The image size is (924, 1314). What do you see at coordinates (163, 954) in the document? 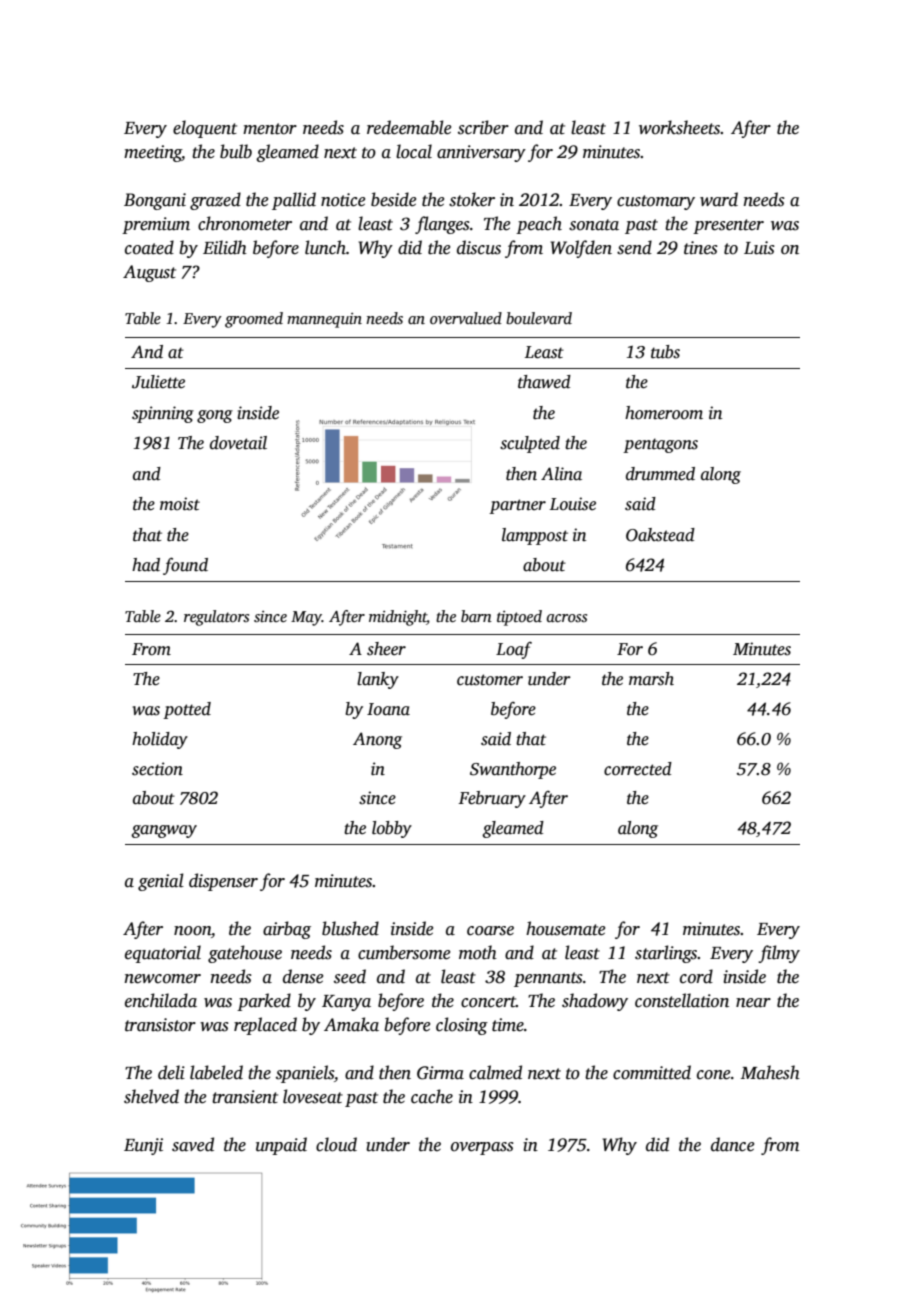
I see `equatorial` at bounding box center [163, 954].
